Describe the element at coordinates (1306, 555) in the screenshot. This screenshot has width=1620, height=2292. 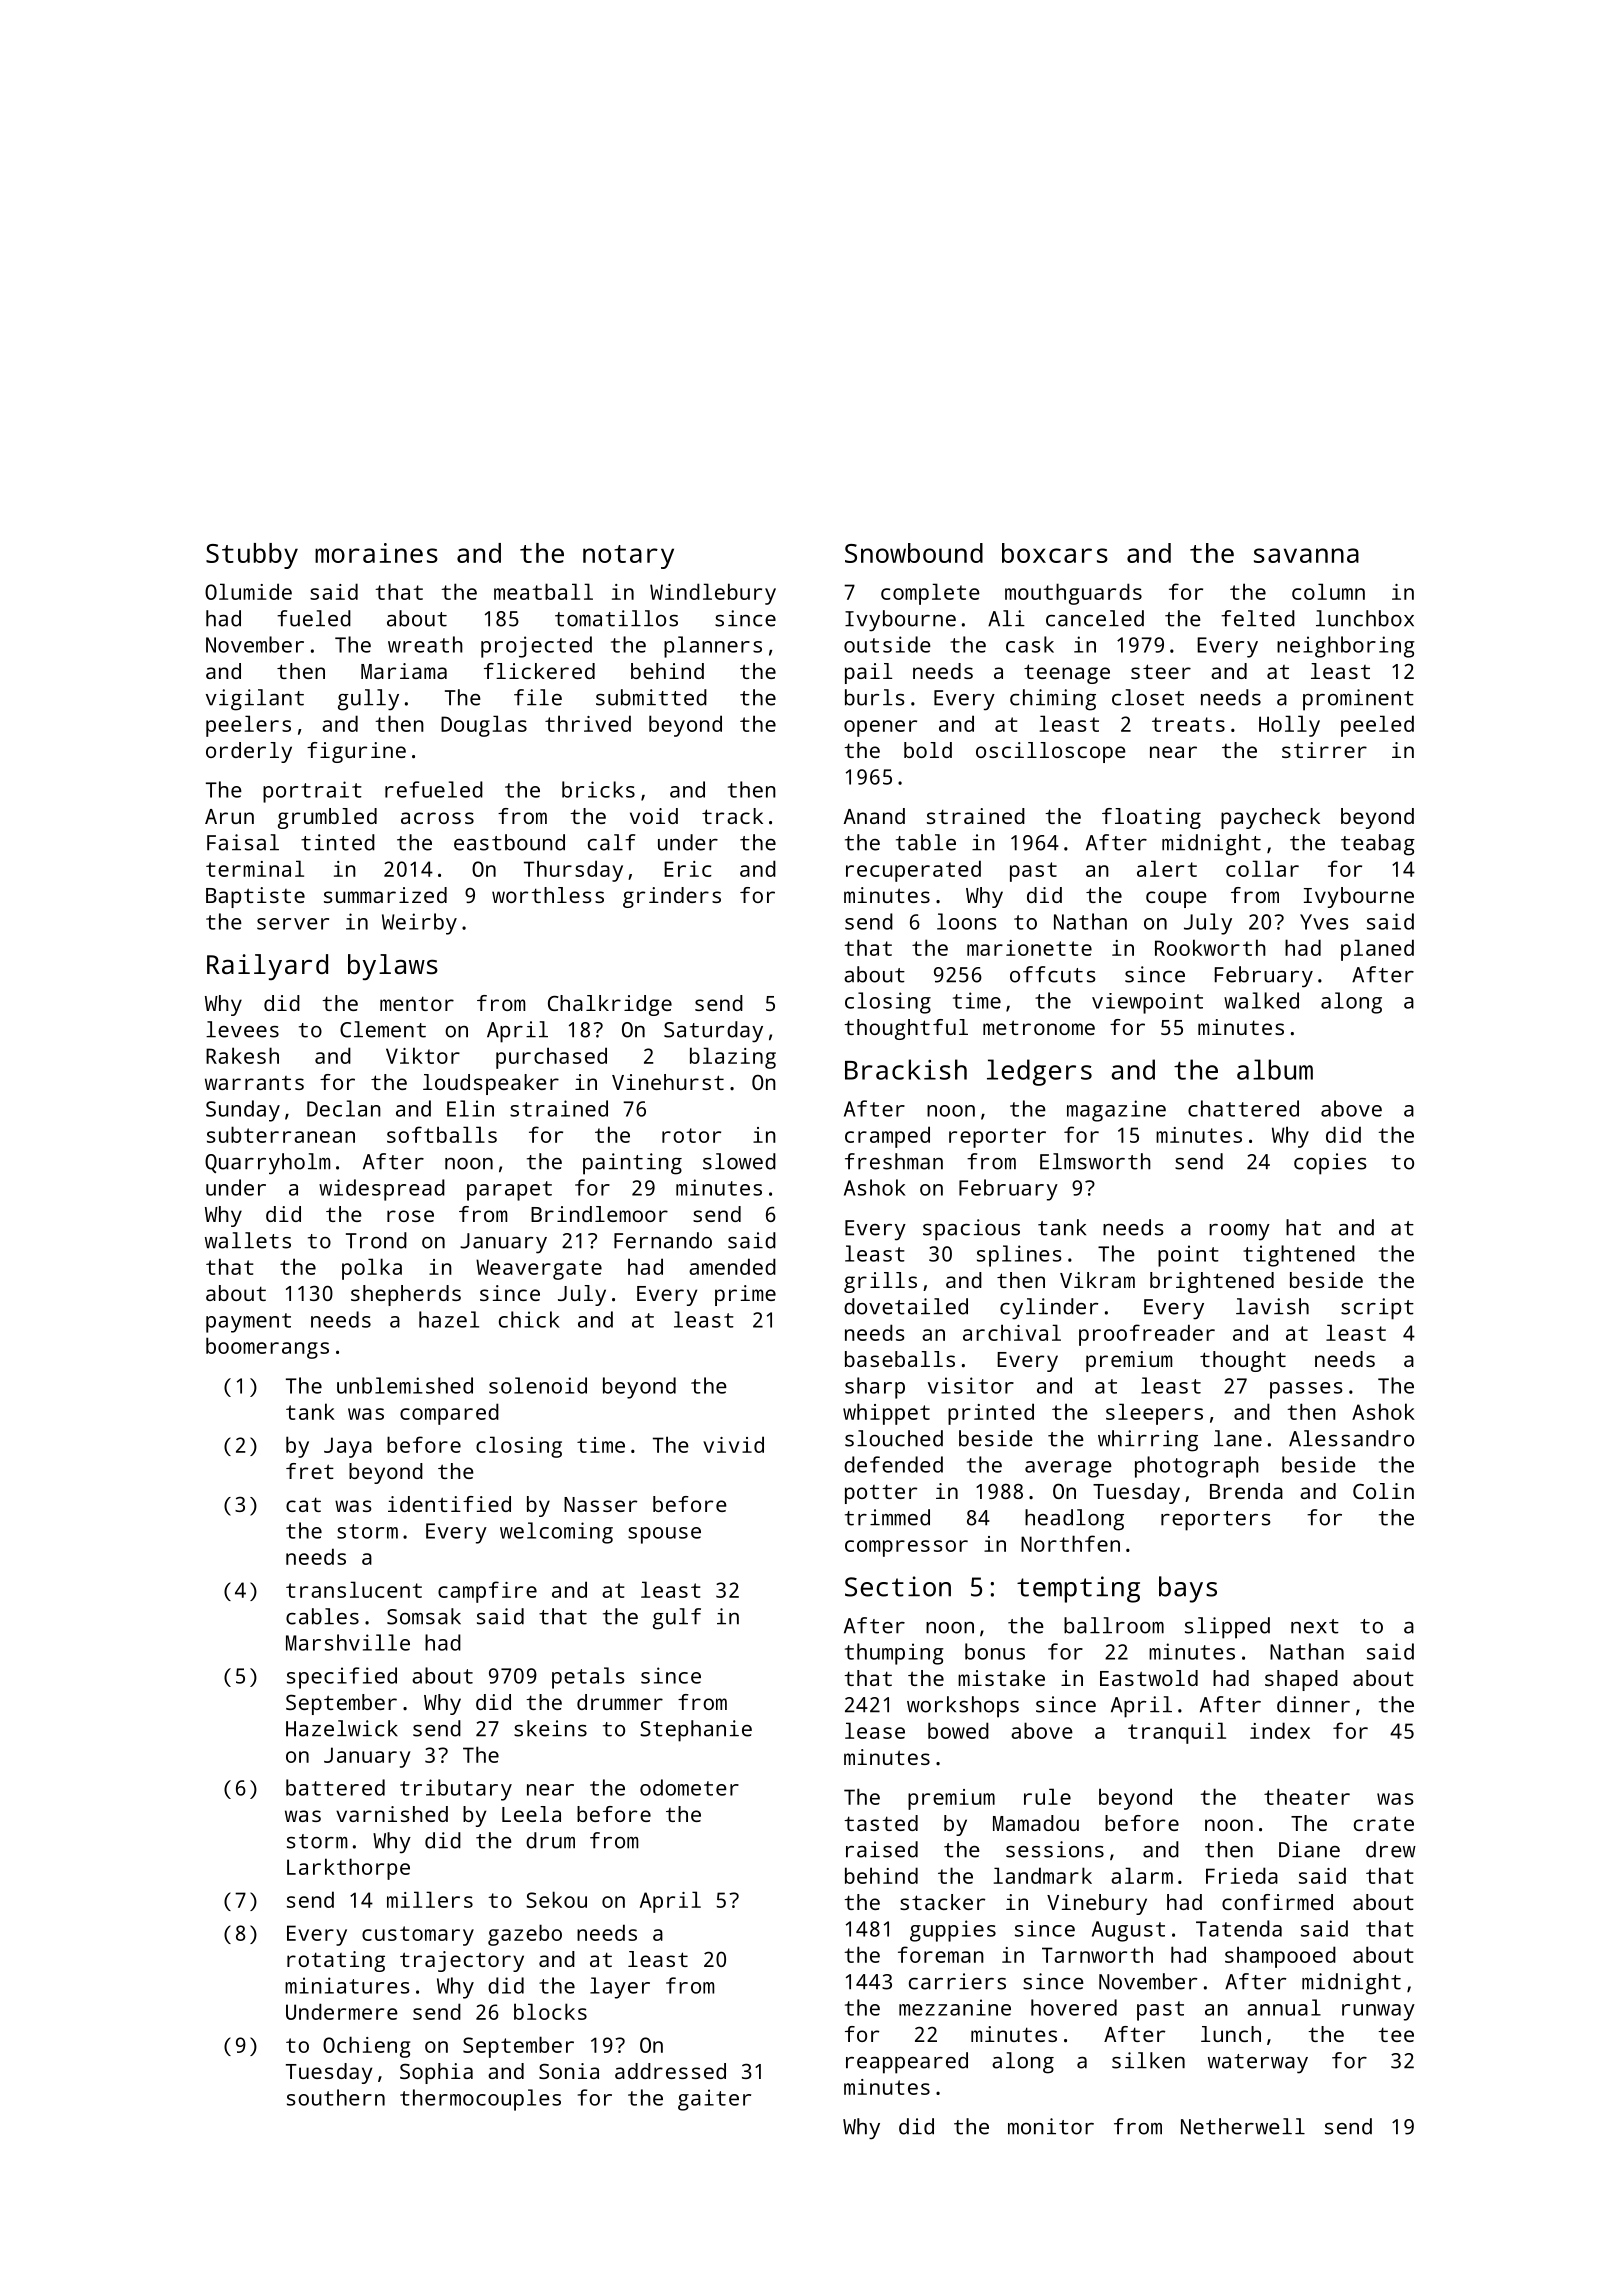
I see `savanna` at that location.
